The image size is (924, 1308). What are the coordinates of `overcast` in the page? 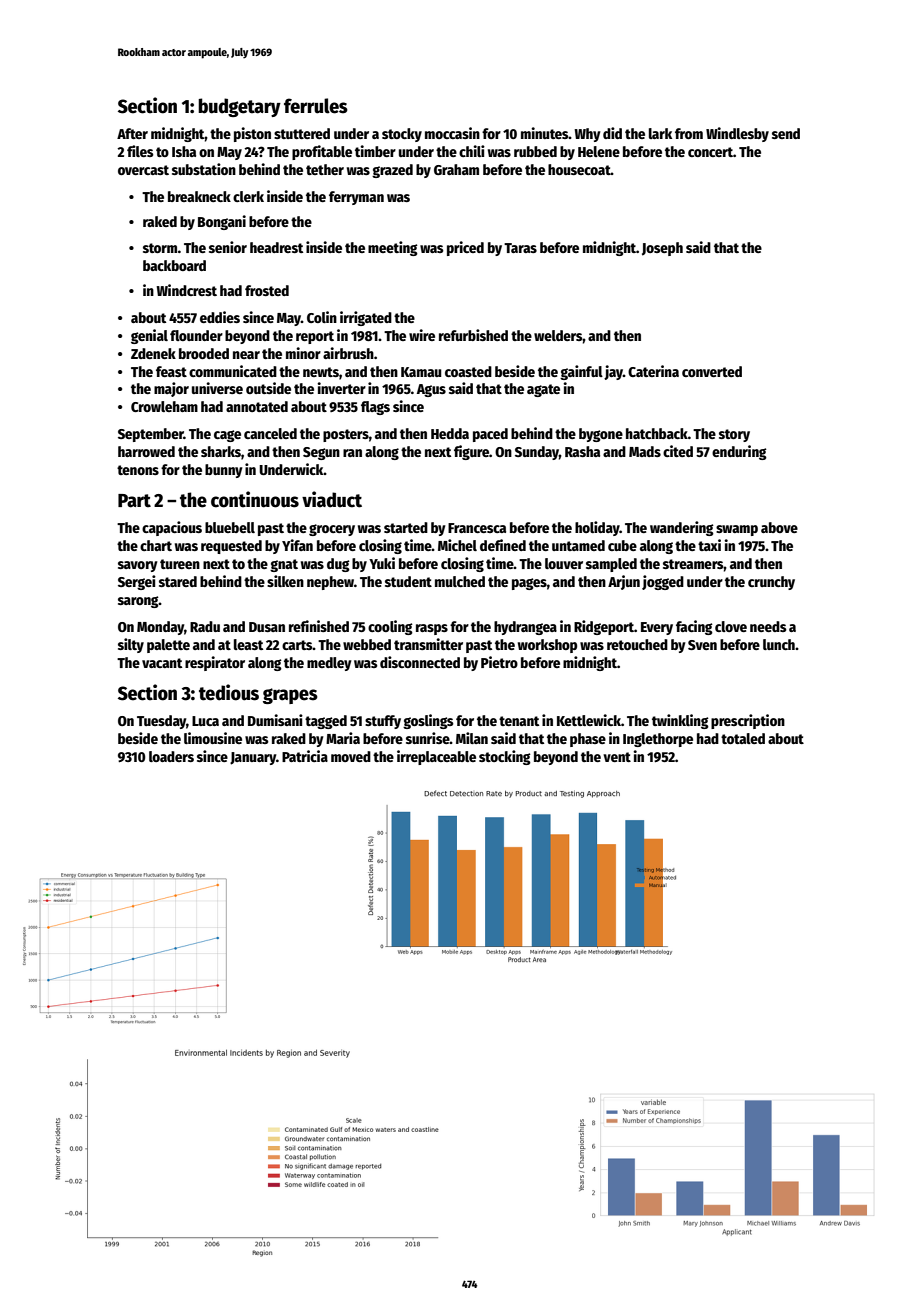 It's located at (143, 170).
